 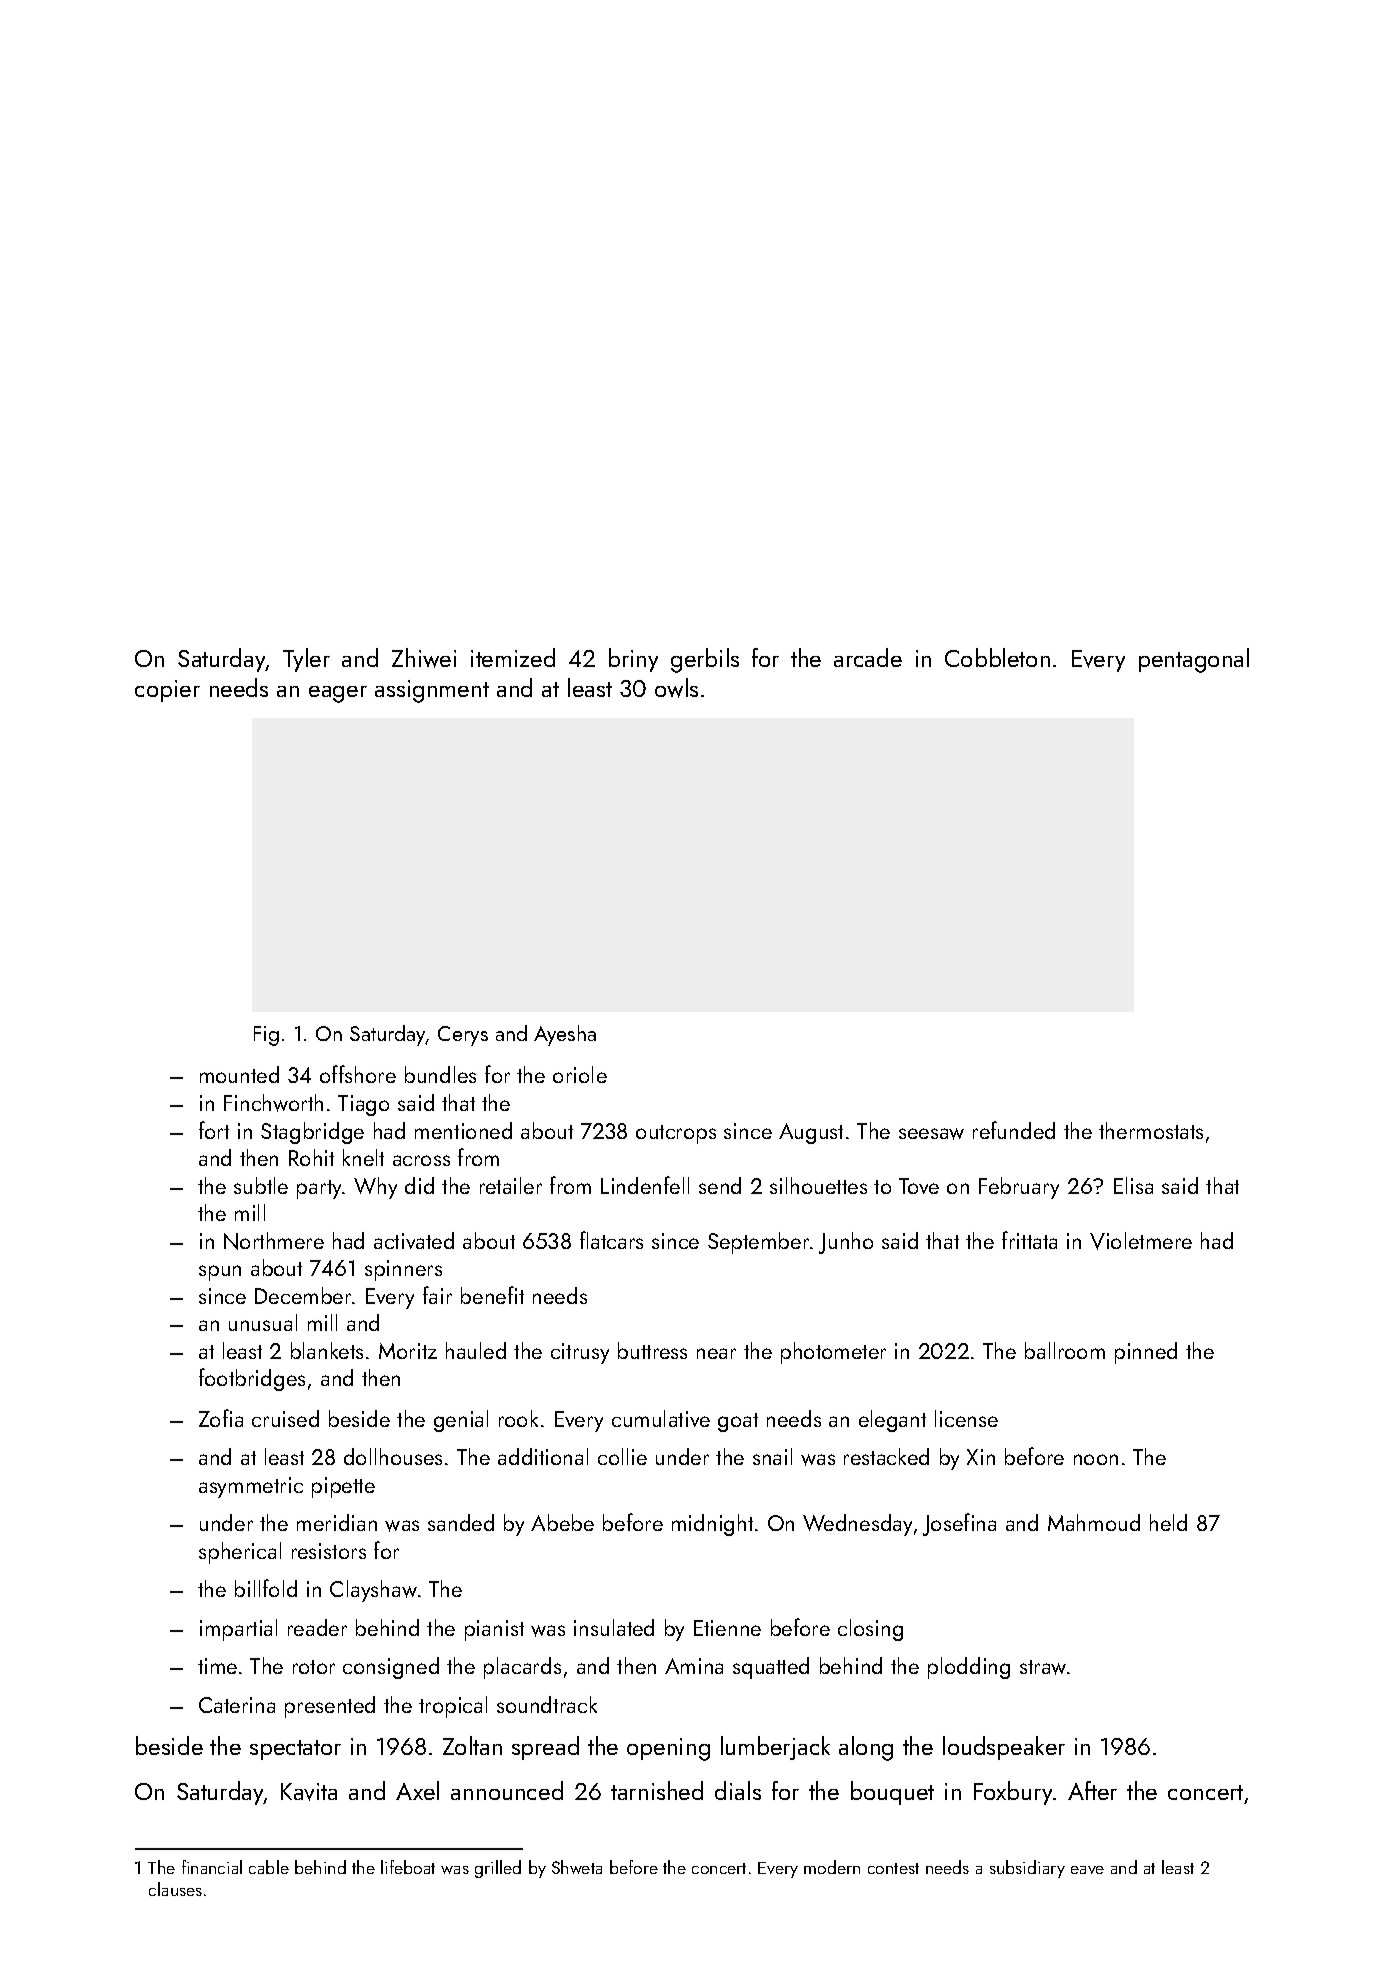 What do you see at coordinates (611, 1240) in the image?
I see `flatcars` at bounding box center [611, 1240].
